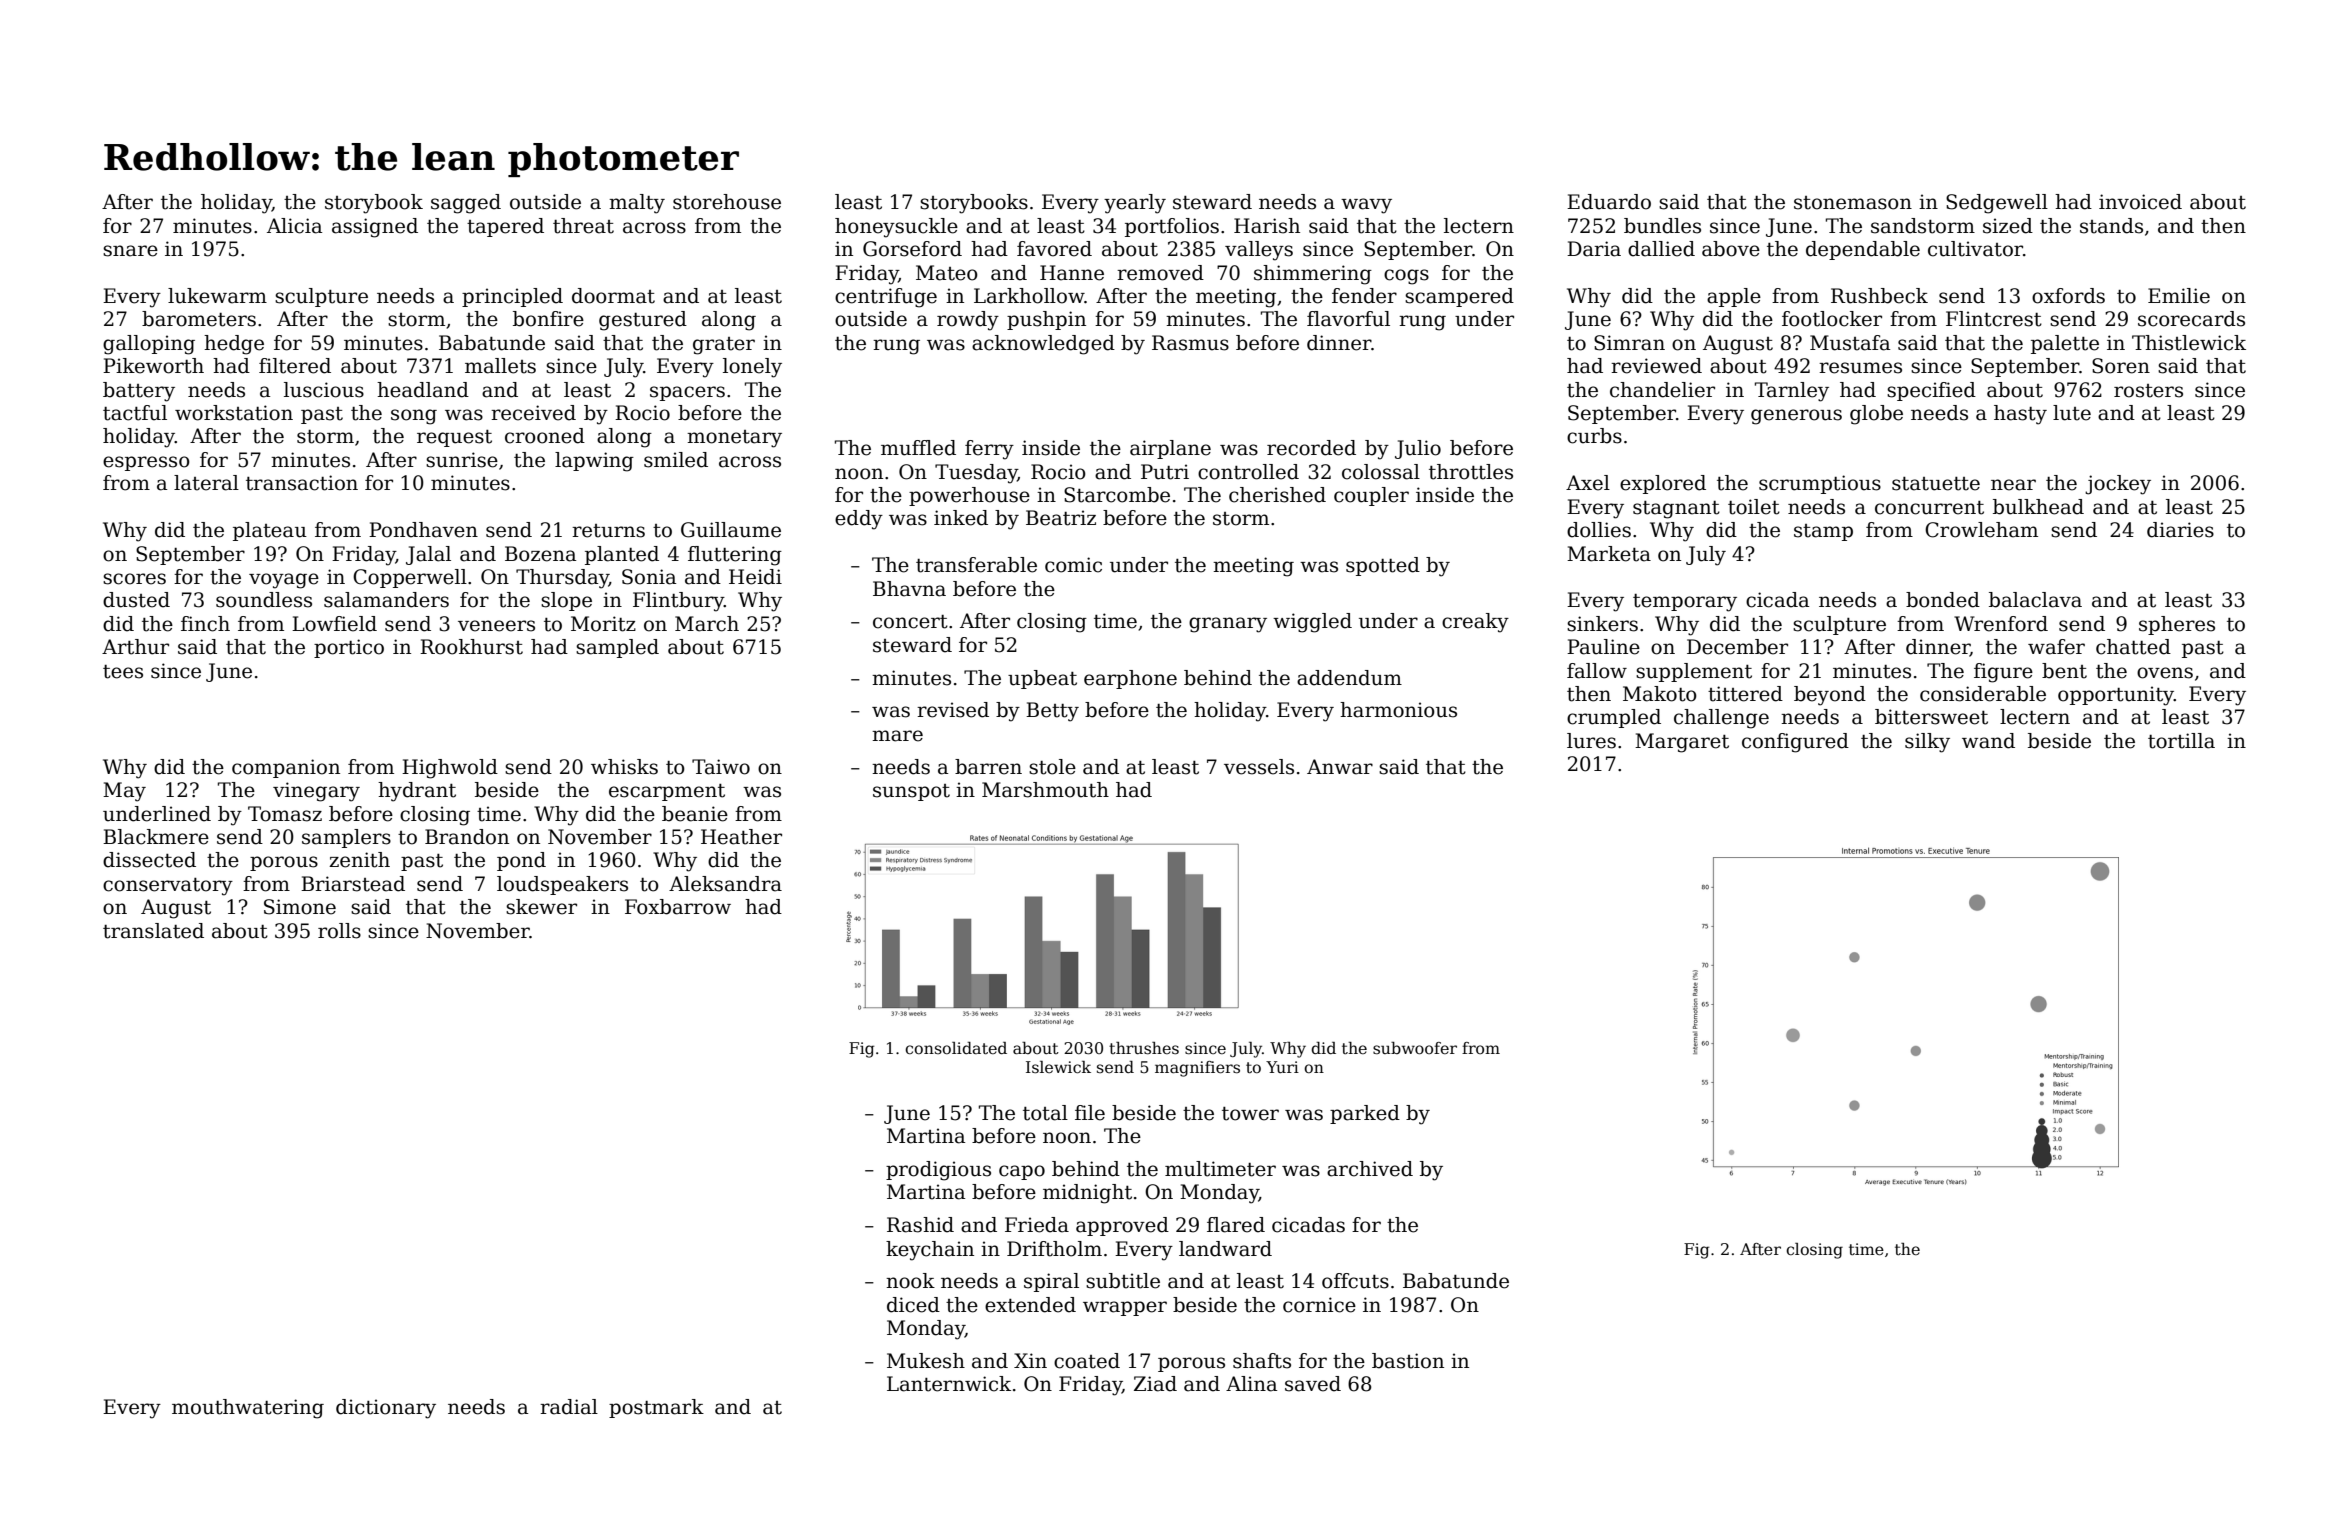 This screenshot has height=1520, width=2349. Describe the element at coordinates (153, 931) in the screenshot. I see `translated` at that location.
